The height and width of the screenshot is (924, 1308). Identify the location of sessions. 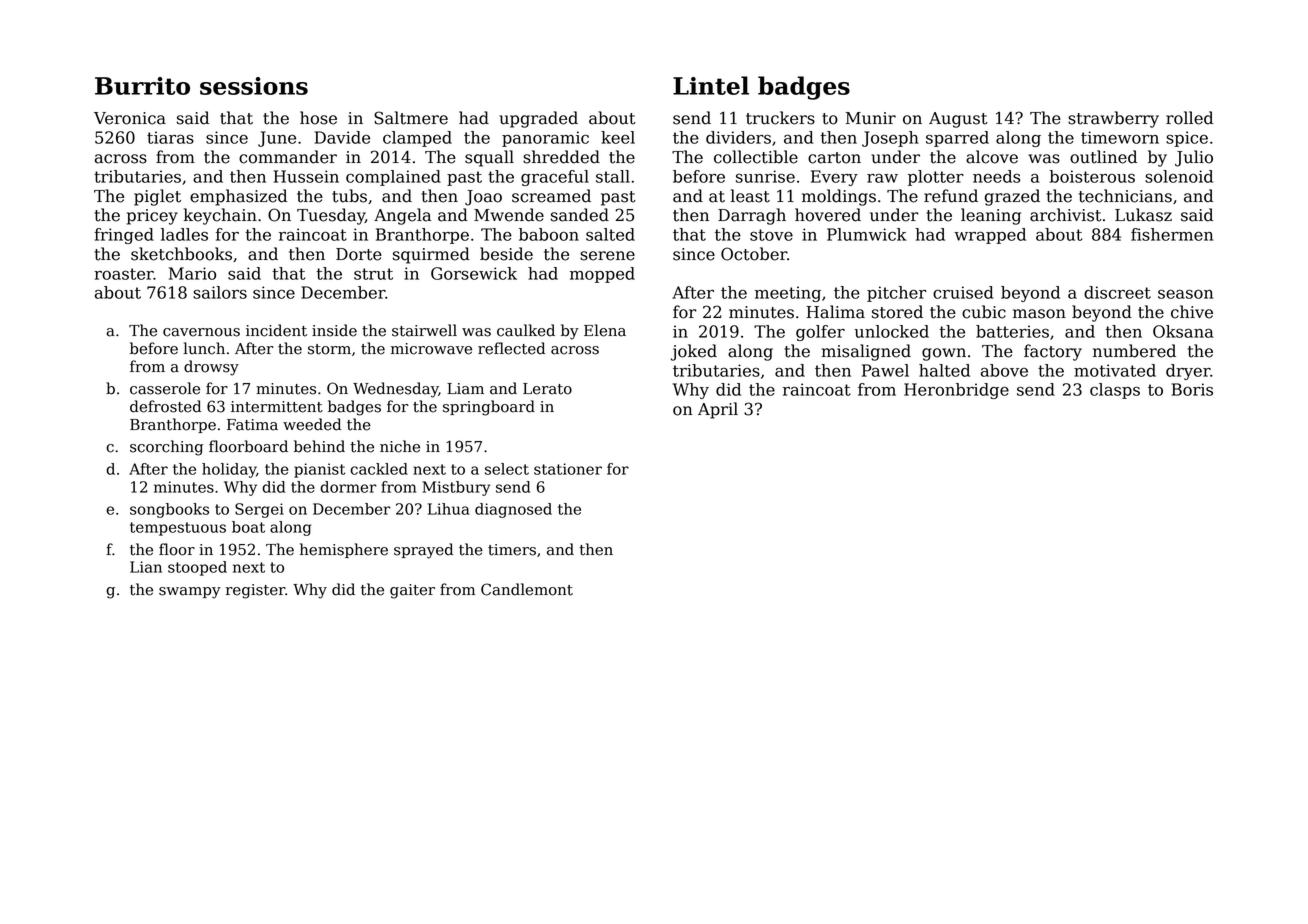
(254, 86).
